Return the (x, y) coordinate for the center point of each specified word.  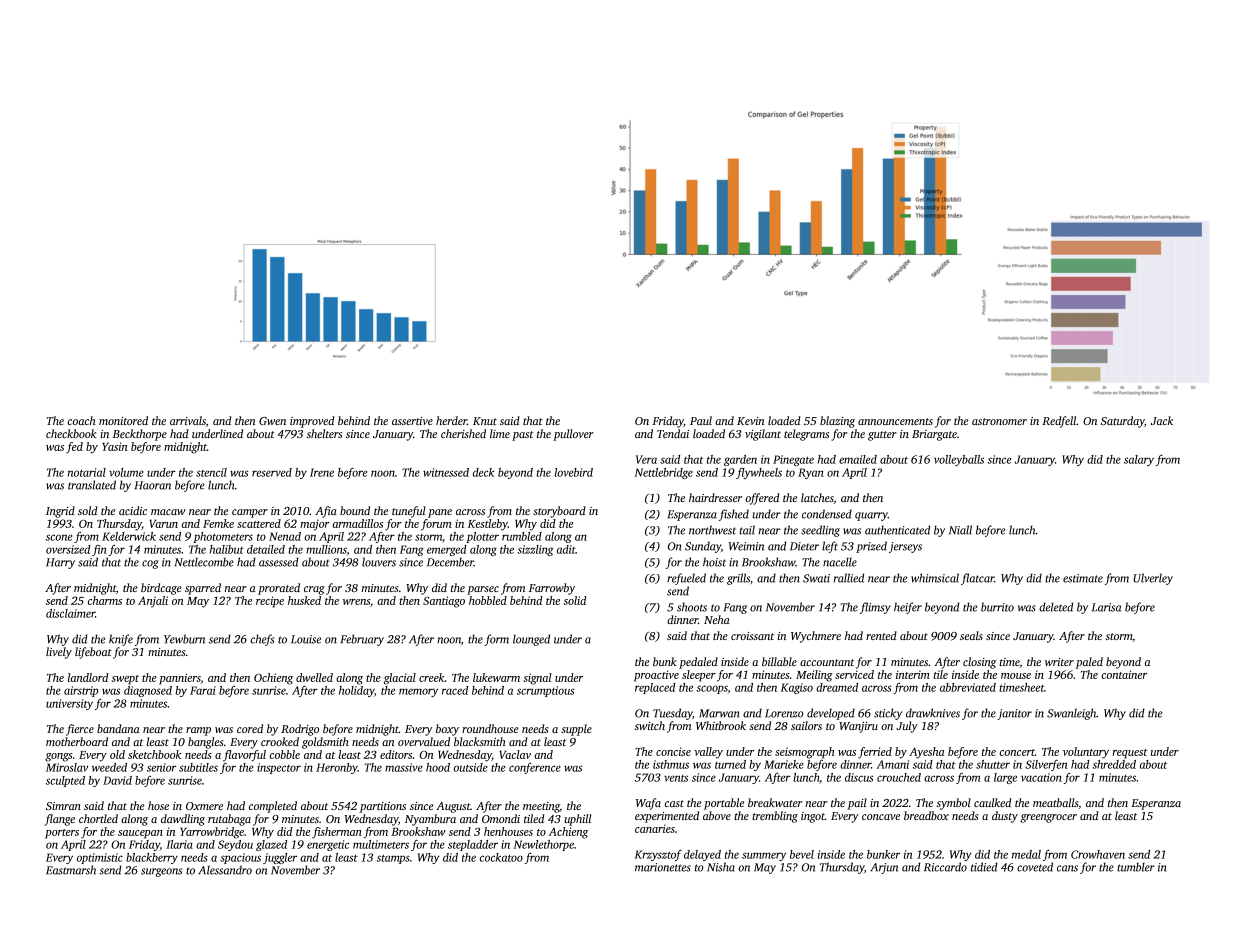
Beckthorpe (140, 435)
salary (1139, 460)
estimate (1083, 578)
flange (59, 820)
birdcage (161, 589)
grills (738, 579)
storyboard (559, 512)
